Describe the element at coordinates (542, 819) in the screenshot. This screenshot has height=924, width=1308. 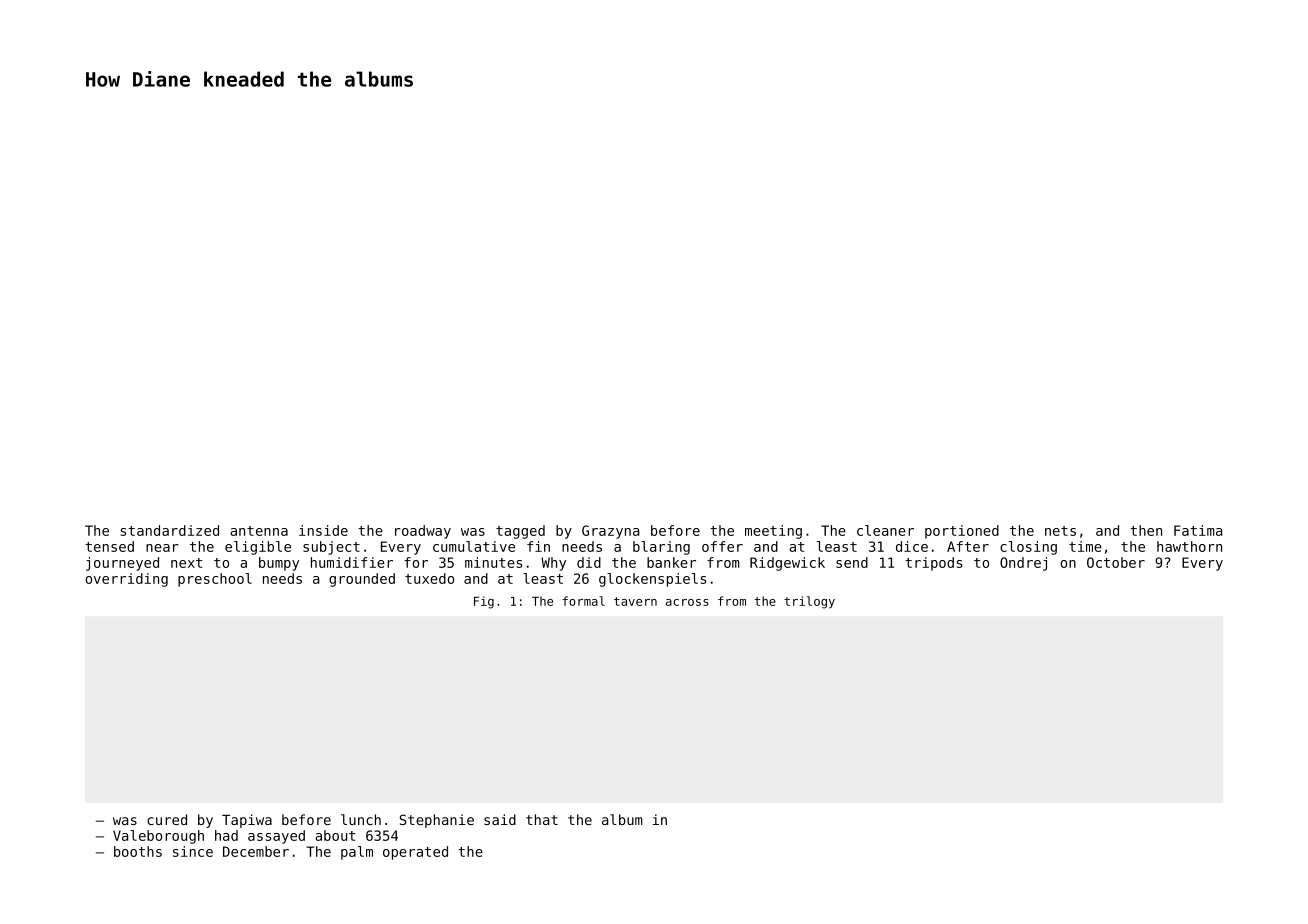
I see `that` at that location.
